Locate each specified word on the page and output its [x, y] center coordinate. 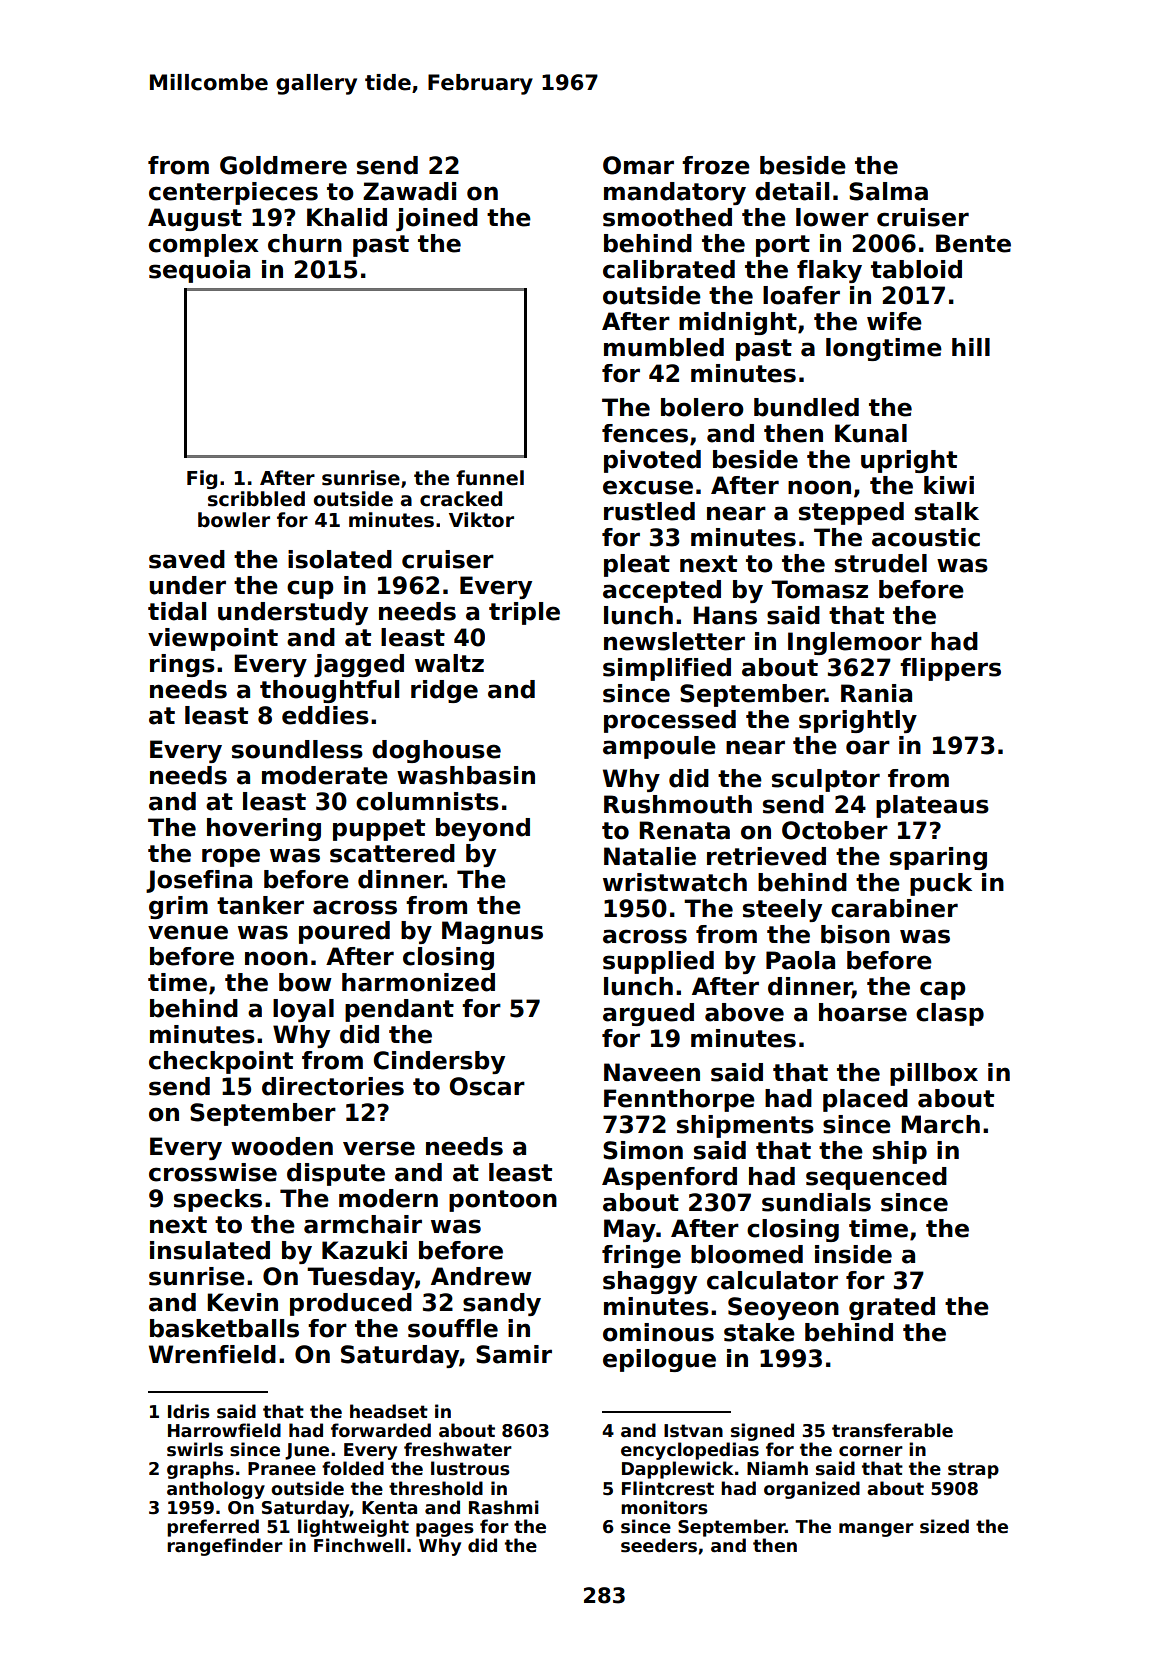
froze [716, 165]
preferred [213, 1528]
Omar [638, 165]
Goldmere [283, 165]
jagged [359, 665]
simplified [667, 669]
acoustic [926, 537]
